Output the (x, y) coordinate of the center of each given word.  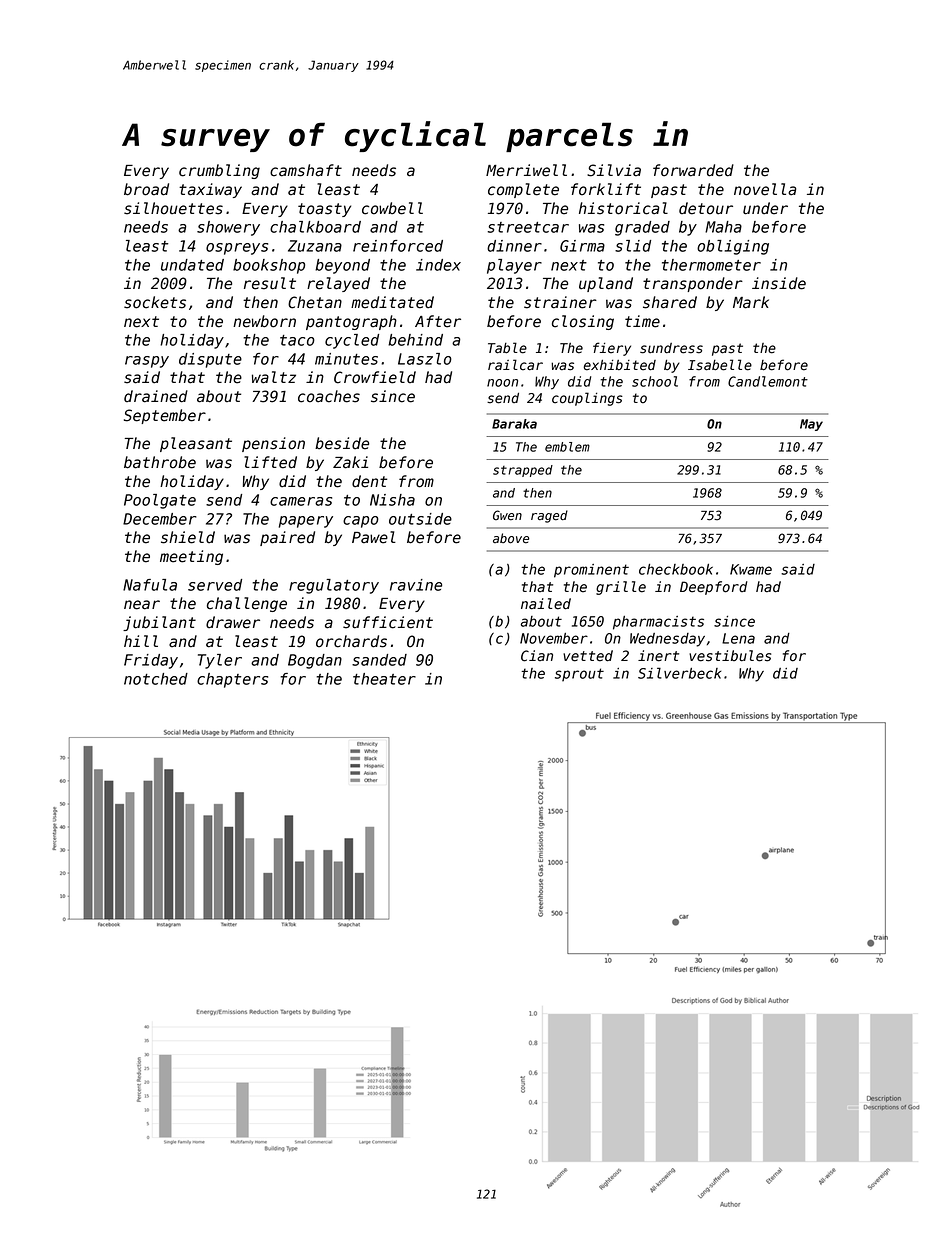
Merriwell (526, 170)
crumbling (219, 171)
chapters (232, 680)
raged (549, 516)
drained (156, 396)
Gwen (507, 515)
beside (342, 443)
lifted (270, 462)
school (655, 381)
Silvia (614, 170)
